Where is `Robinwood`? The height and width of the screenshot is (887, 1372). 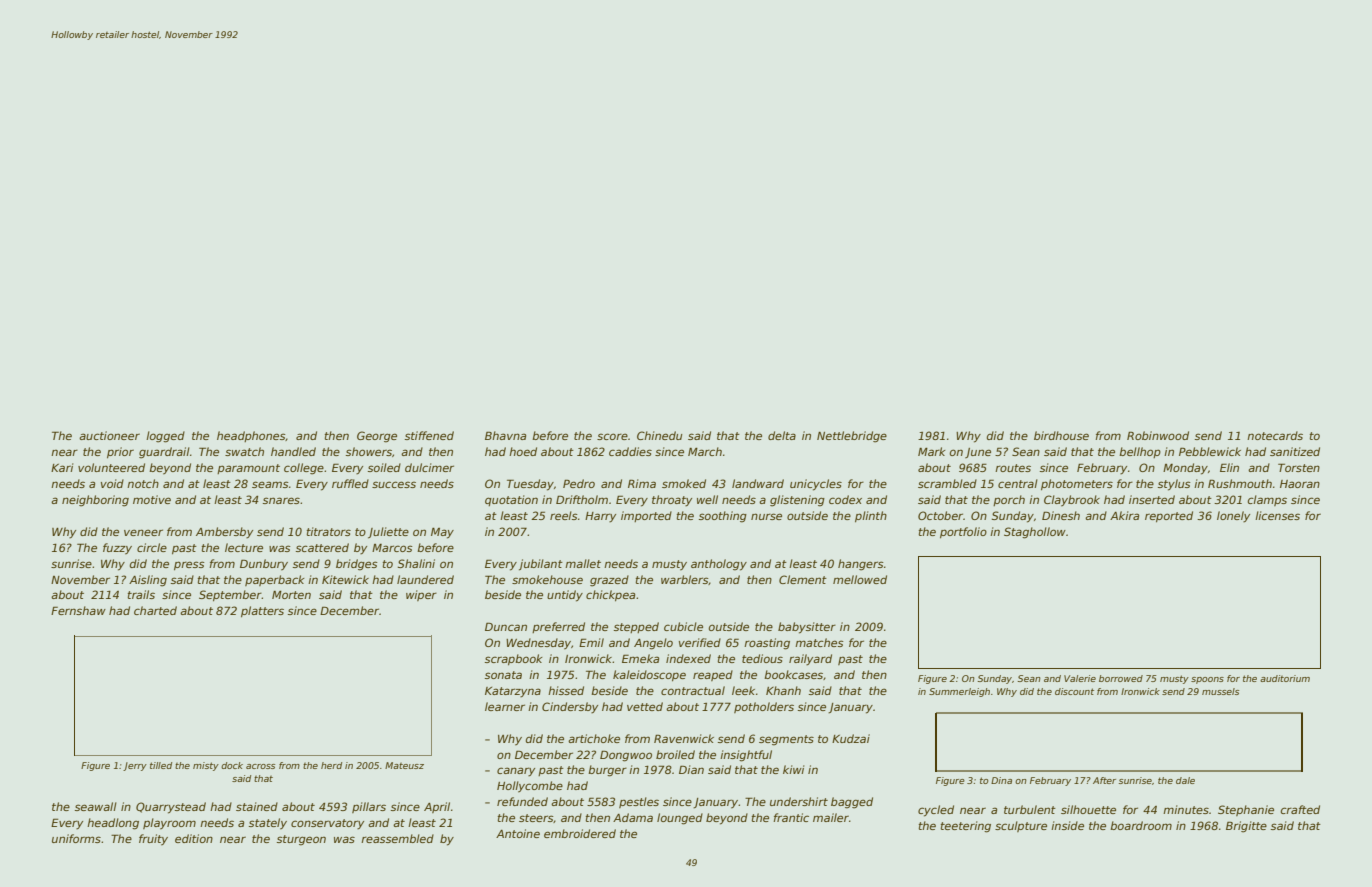
Robinwood is located at coordinates (1158, 435).
